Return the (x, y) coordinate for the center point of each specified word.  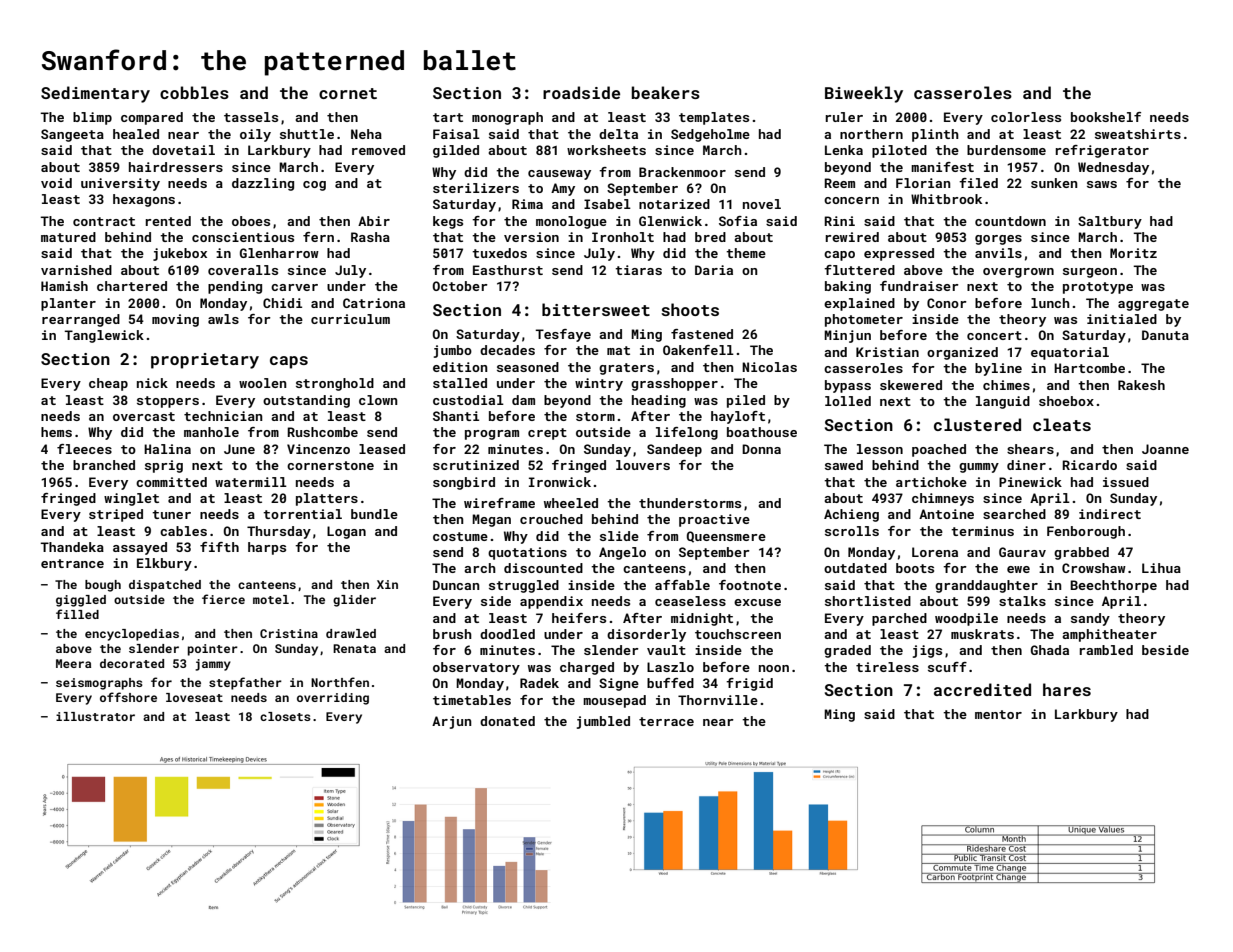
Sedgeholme (710, 135)
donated (507, 721)
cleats (1062, 424)
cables (183, 531)
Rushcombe (322, 432)
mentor (998, 714)
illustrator (95, 716)
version (531, 237)
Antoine (946, 514)
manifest (942, 167)
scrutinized (476, 465)
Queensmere (726, 537)
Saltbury (1110, 222)
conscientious (243, 237)
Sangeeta (72, 135)
